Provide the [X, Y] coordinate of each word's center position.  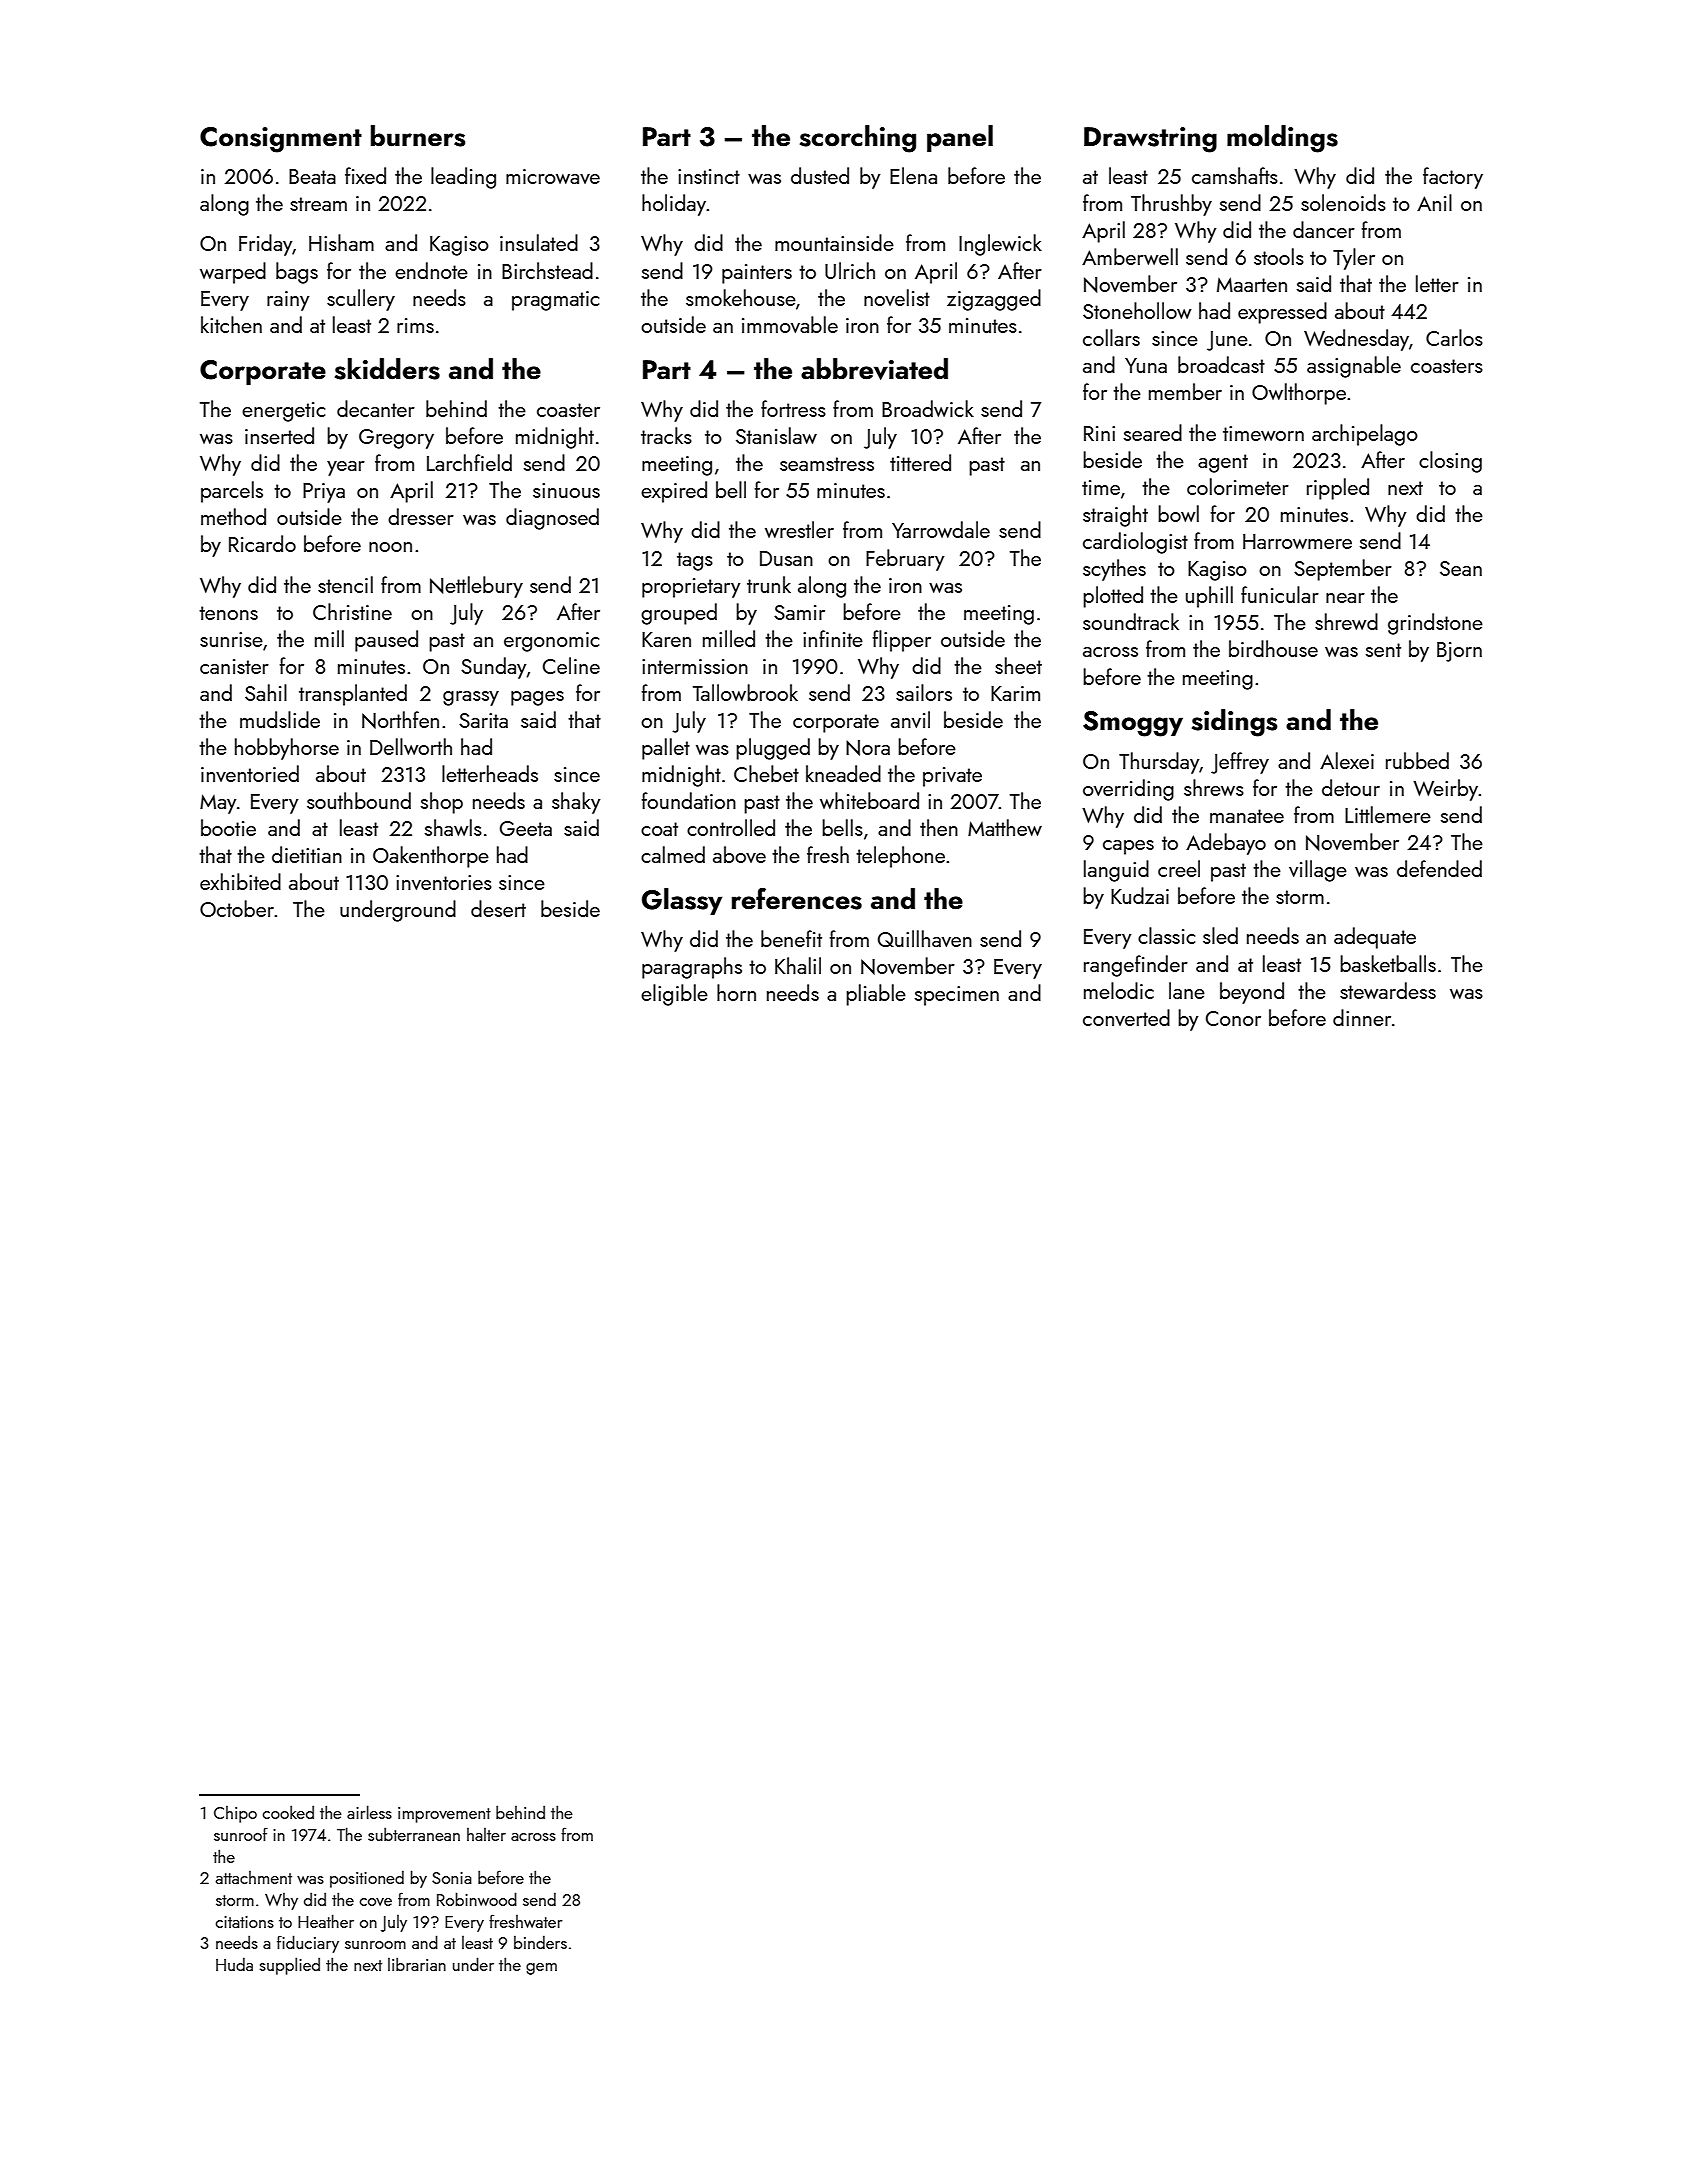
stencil [345, 584]
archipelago [1365, 435]
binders [540, 1942]
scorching [858, 139]
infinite [833, 638]
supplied [289, 1966]
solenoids [1343, 202]
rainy [288, 301]
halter [486, 1834]
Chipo [235, 1814]
